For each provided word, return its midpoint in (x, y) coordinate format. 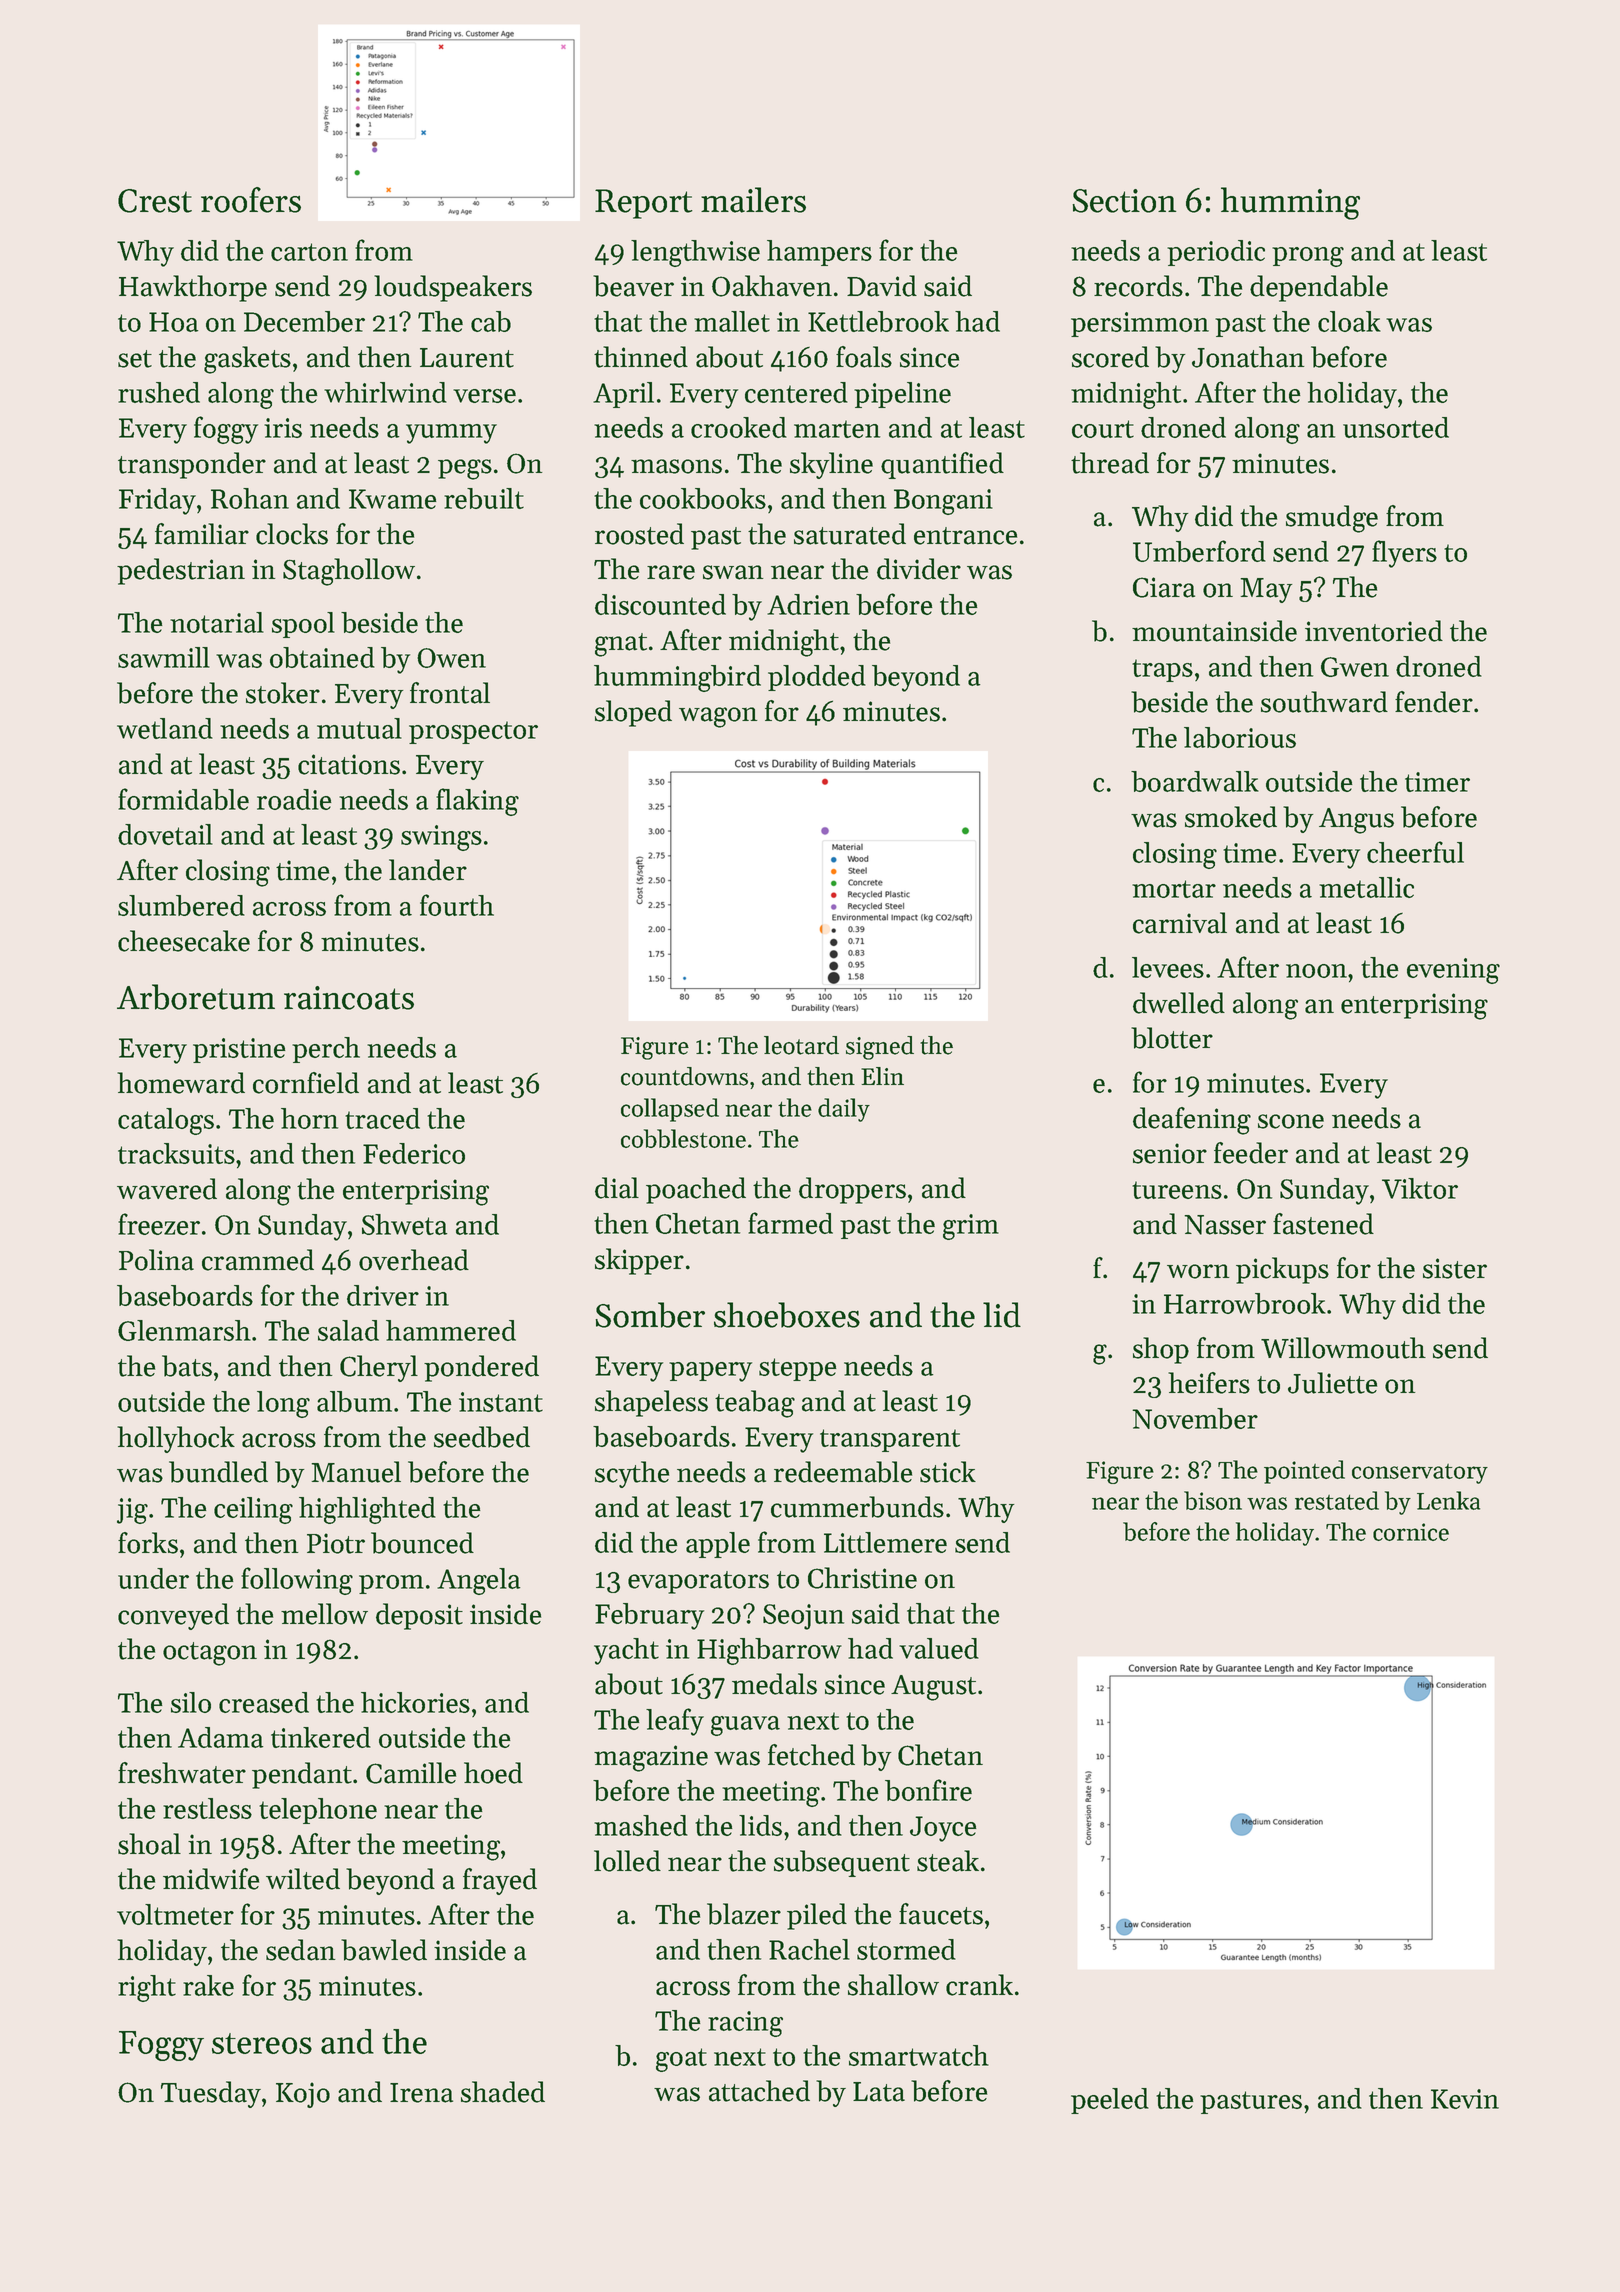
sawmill (164, 657)
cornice (1411, 1532)
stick (948, 1472)
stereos (262, 2043)
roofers (251, 200)
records (1138, 286)
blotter (1172, 1038)
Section (1124, 201)
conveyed (173, 1616)
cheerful (1415, 852)
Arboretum (196, 997)
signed (880, 1048)
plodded (817, 678)
